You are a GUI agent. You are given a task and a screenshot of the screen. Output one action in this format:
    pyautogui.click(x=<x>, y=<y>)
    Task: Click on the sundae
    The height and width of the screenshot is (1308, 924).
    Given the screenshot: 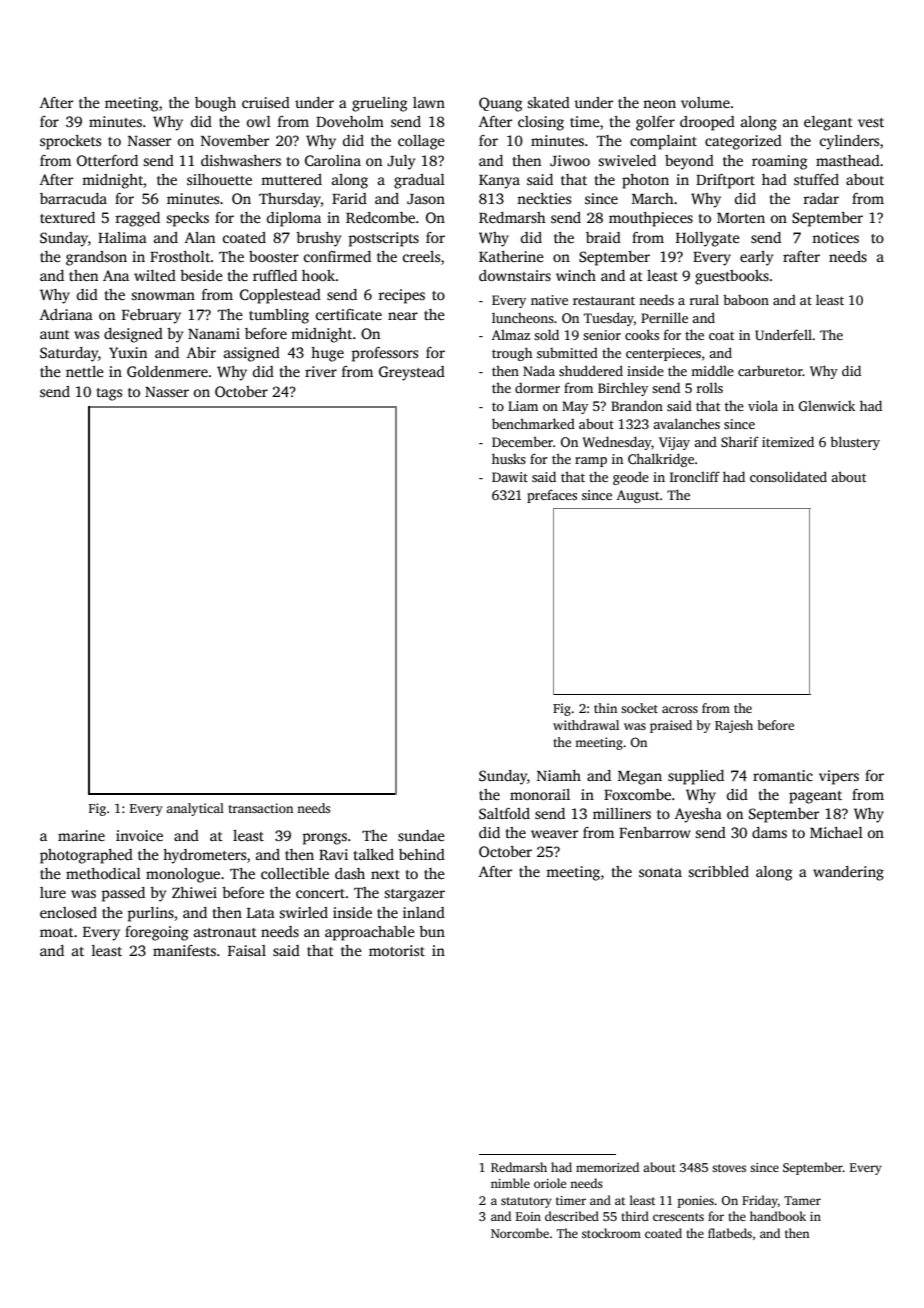 What is the action you would take?
    pyautogui.click(x=421, y=835)
